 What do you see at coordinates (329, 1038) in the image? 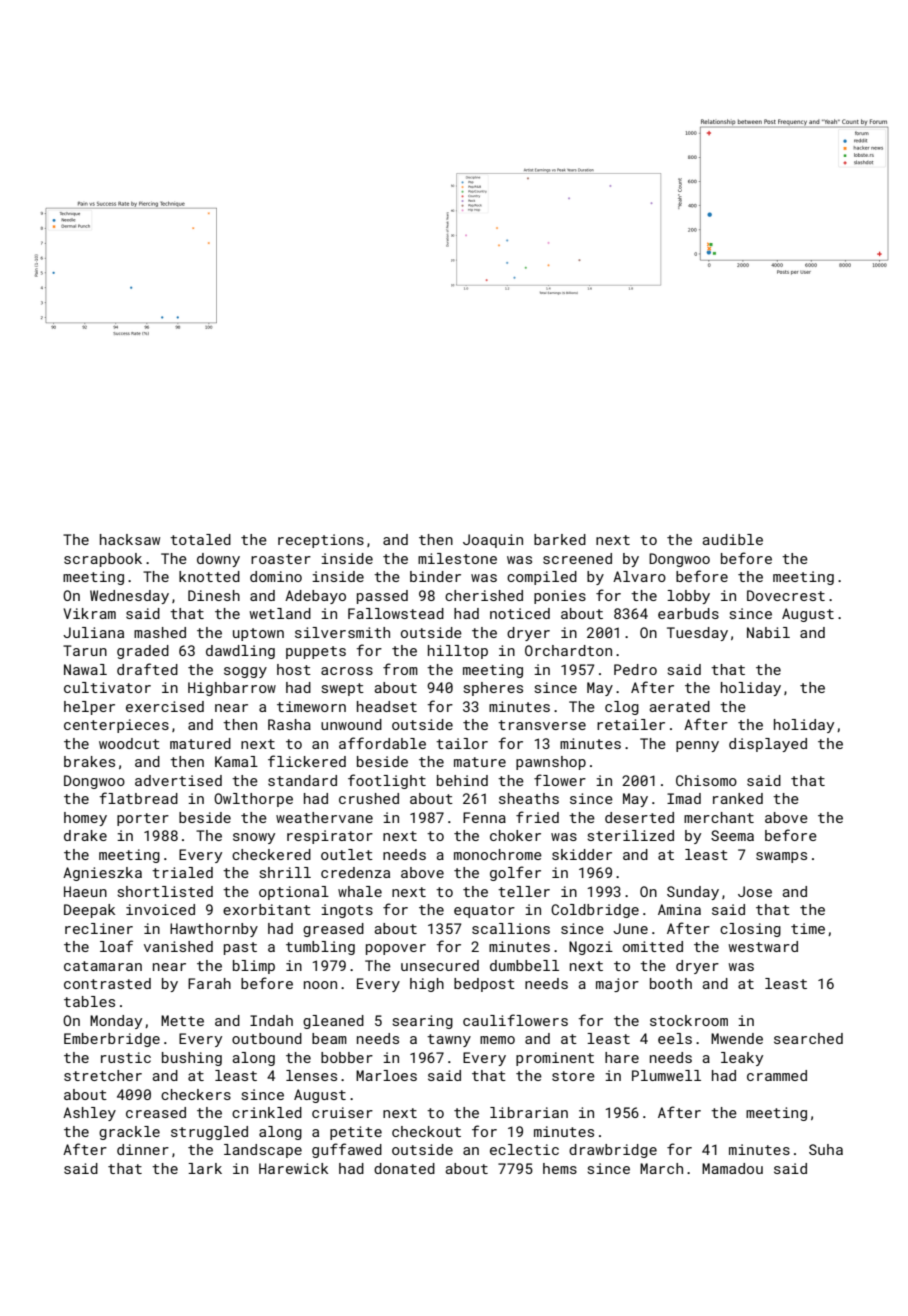
I see `beam` at bounding box center [329, 1038].
